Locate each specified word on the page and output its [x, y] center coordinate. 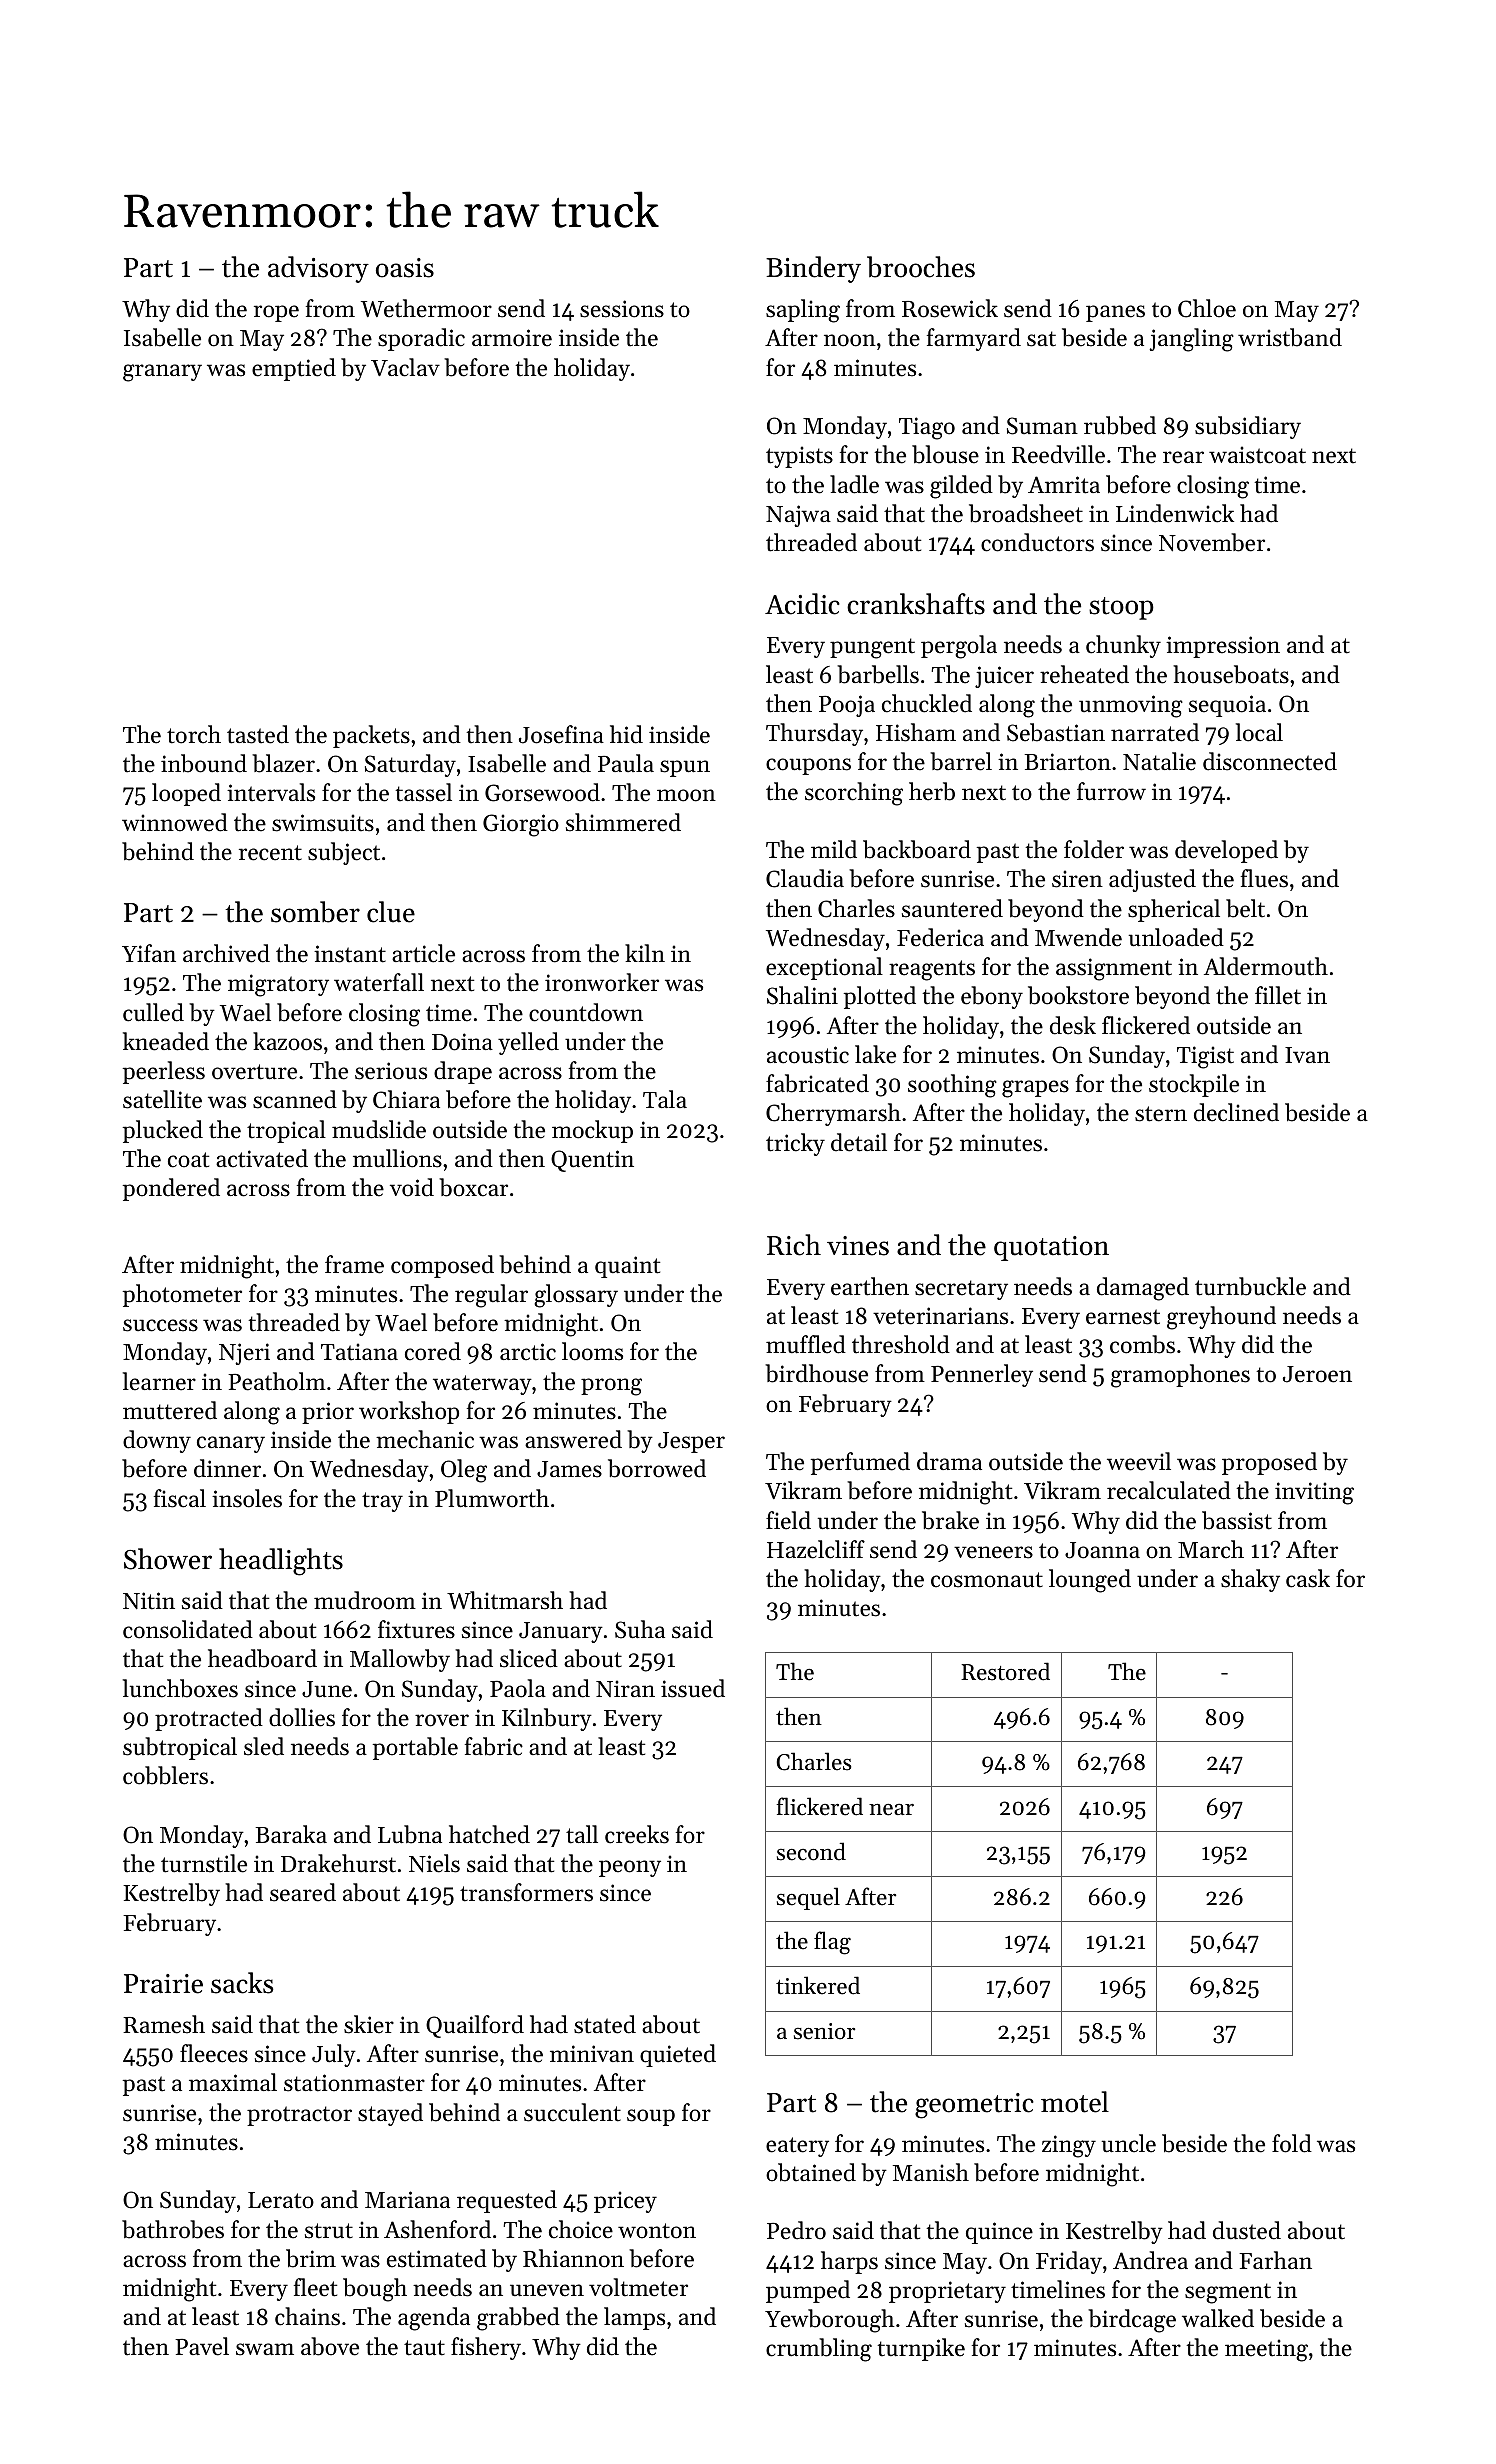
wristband [1290, 337]
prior [328, 1413]
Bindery [813, 269]
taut [424, 2348]
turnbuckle [1250, 1286]
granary [162, 373]
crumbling [819, 2350]
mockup [592, 1131]
